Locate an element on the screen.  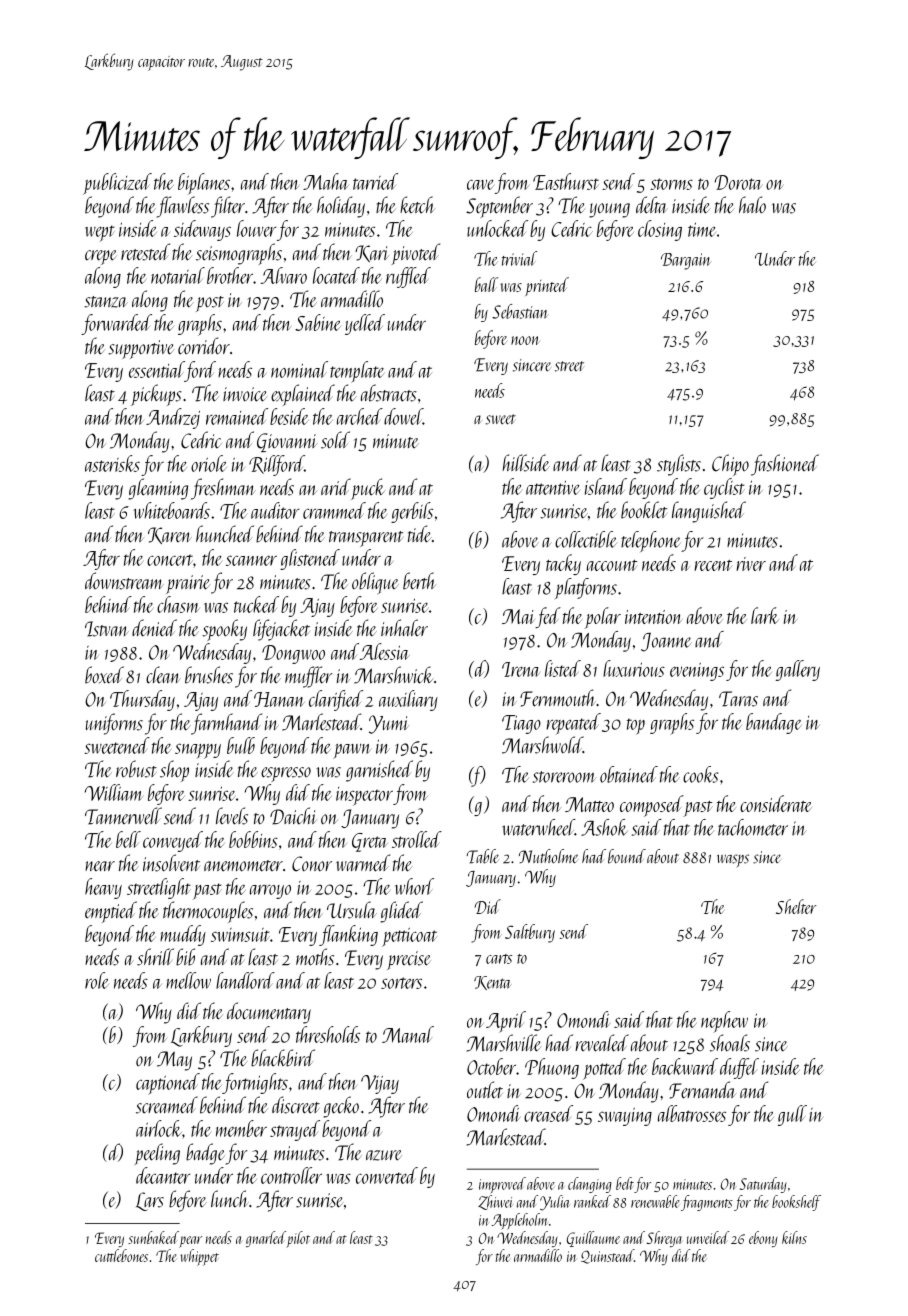
tacky is located at coordinates (563, 564).
